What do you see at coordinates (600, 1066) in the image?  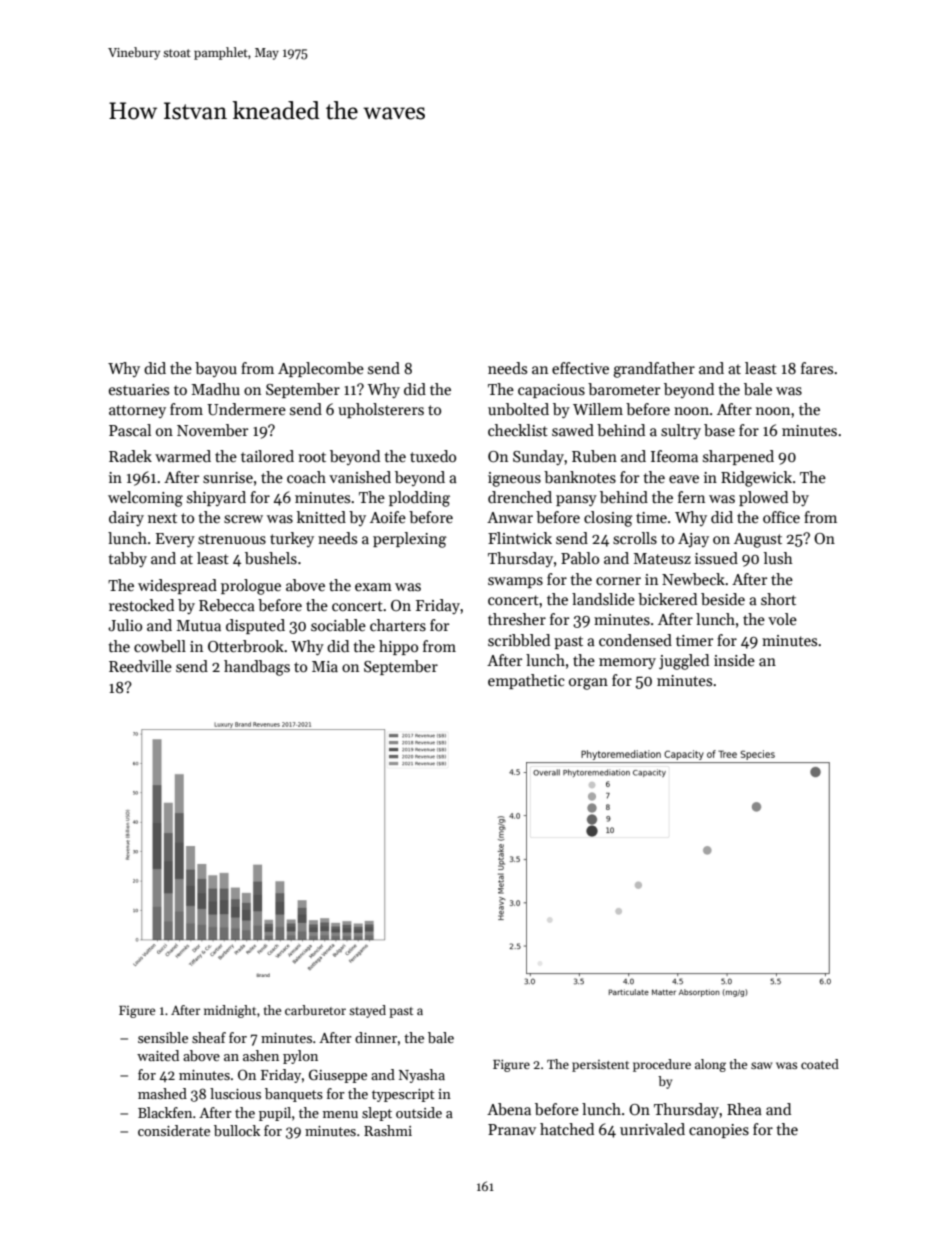 I see `persistent` at bounding box center [600, 1066].
